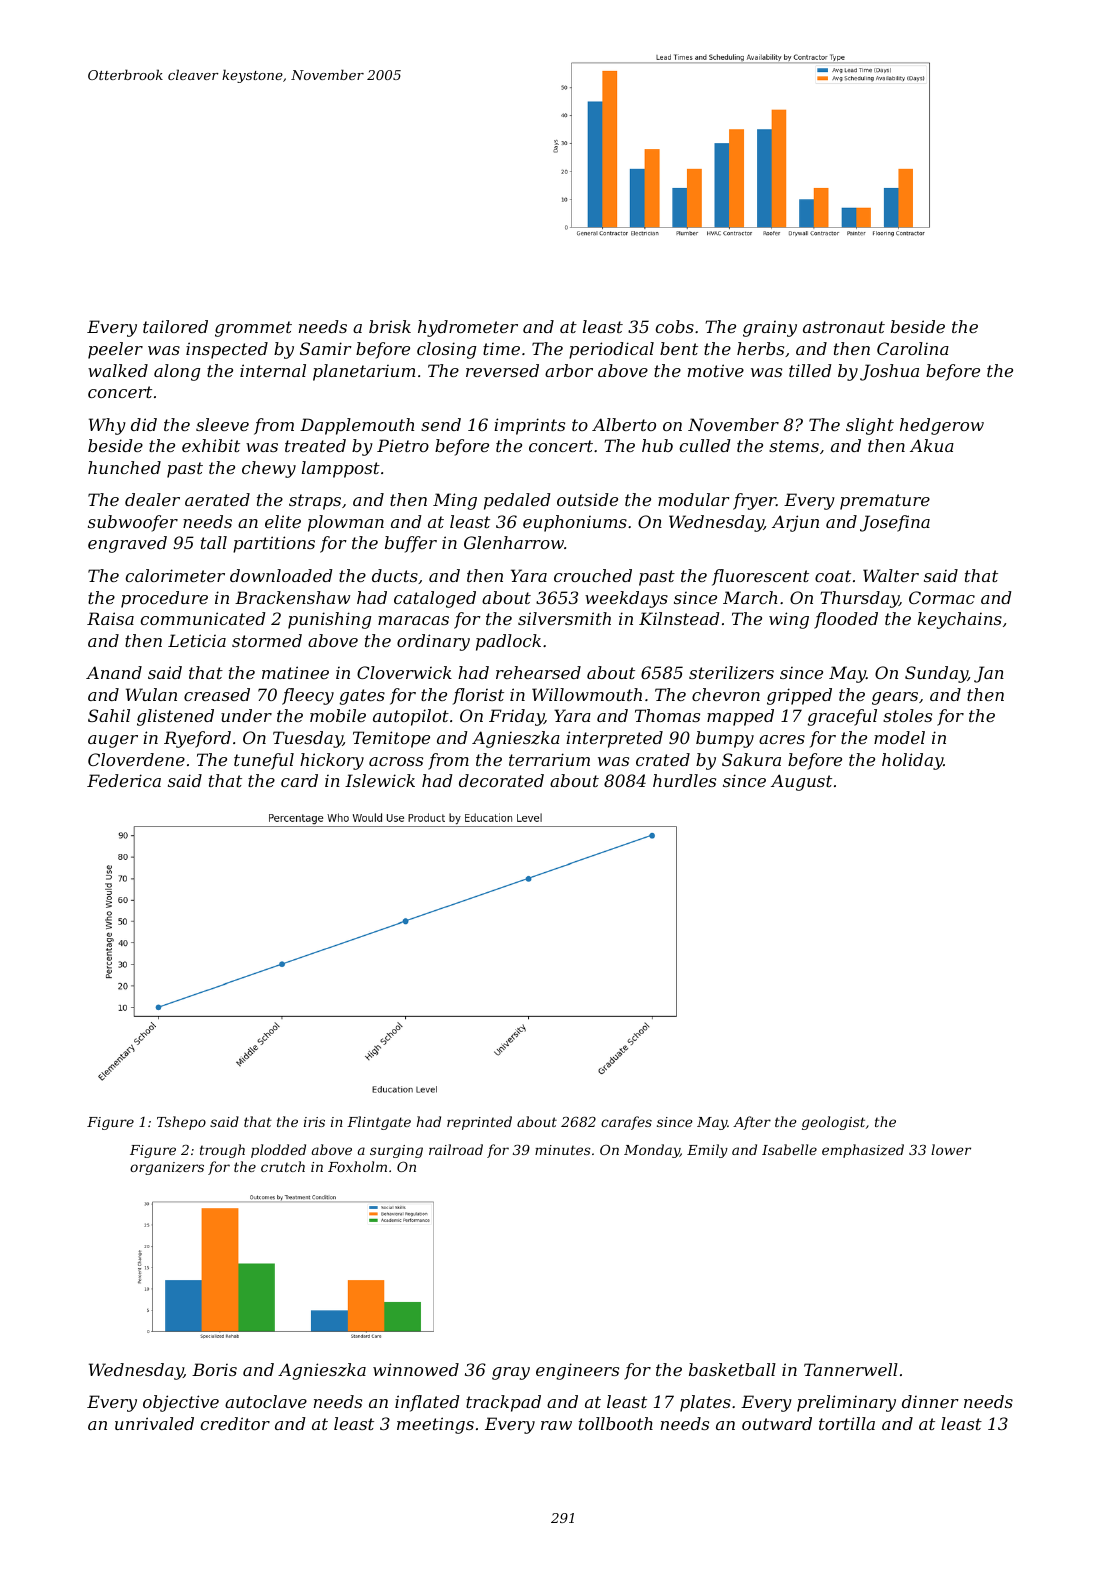  I want to click on card, so click(299, 780).
